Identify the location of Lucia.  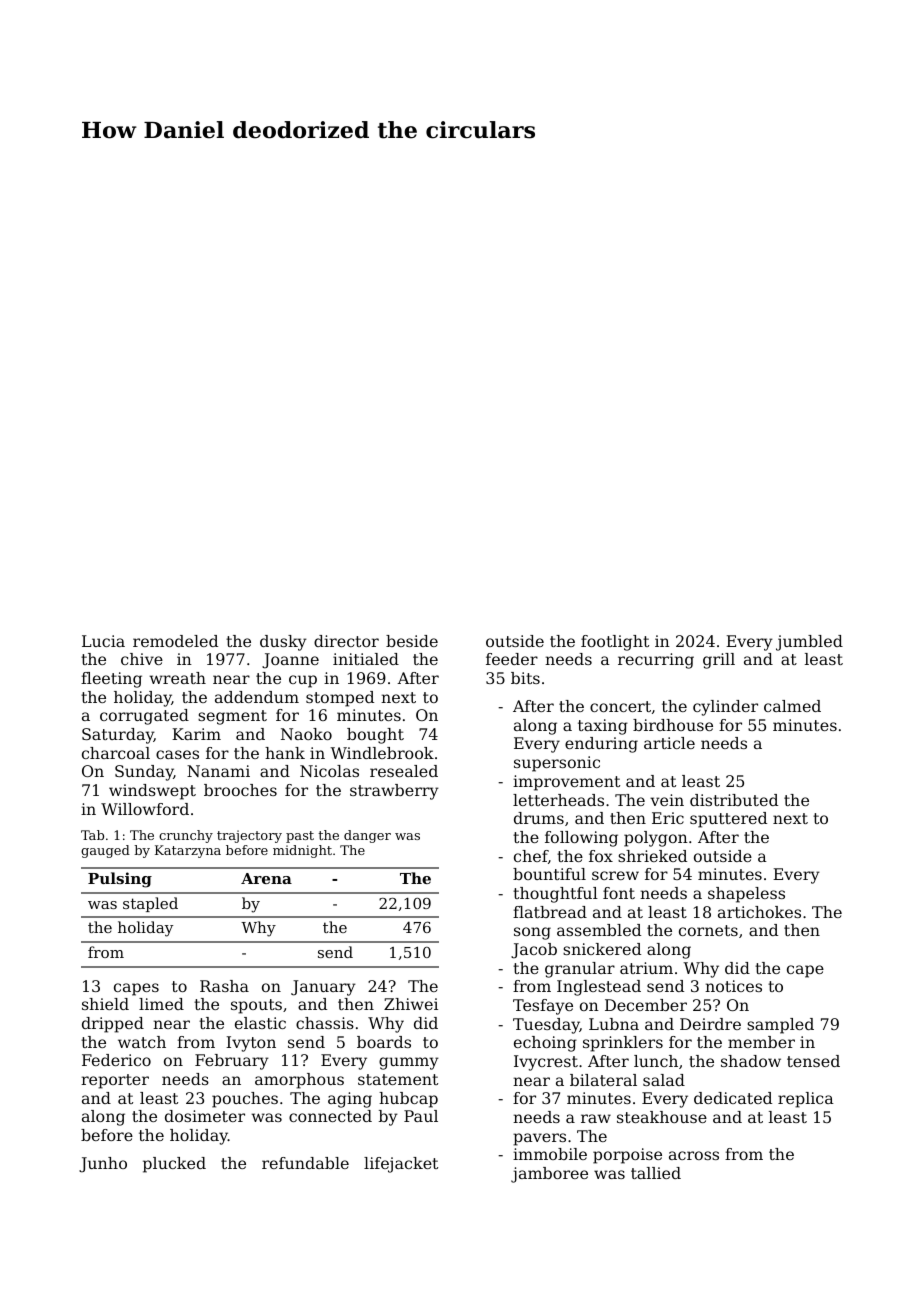
(103, 641).
